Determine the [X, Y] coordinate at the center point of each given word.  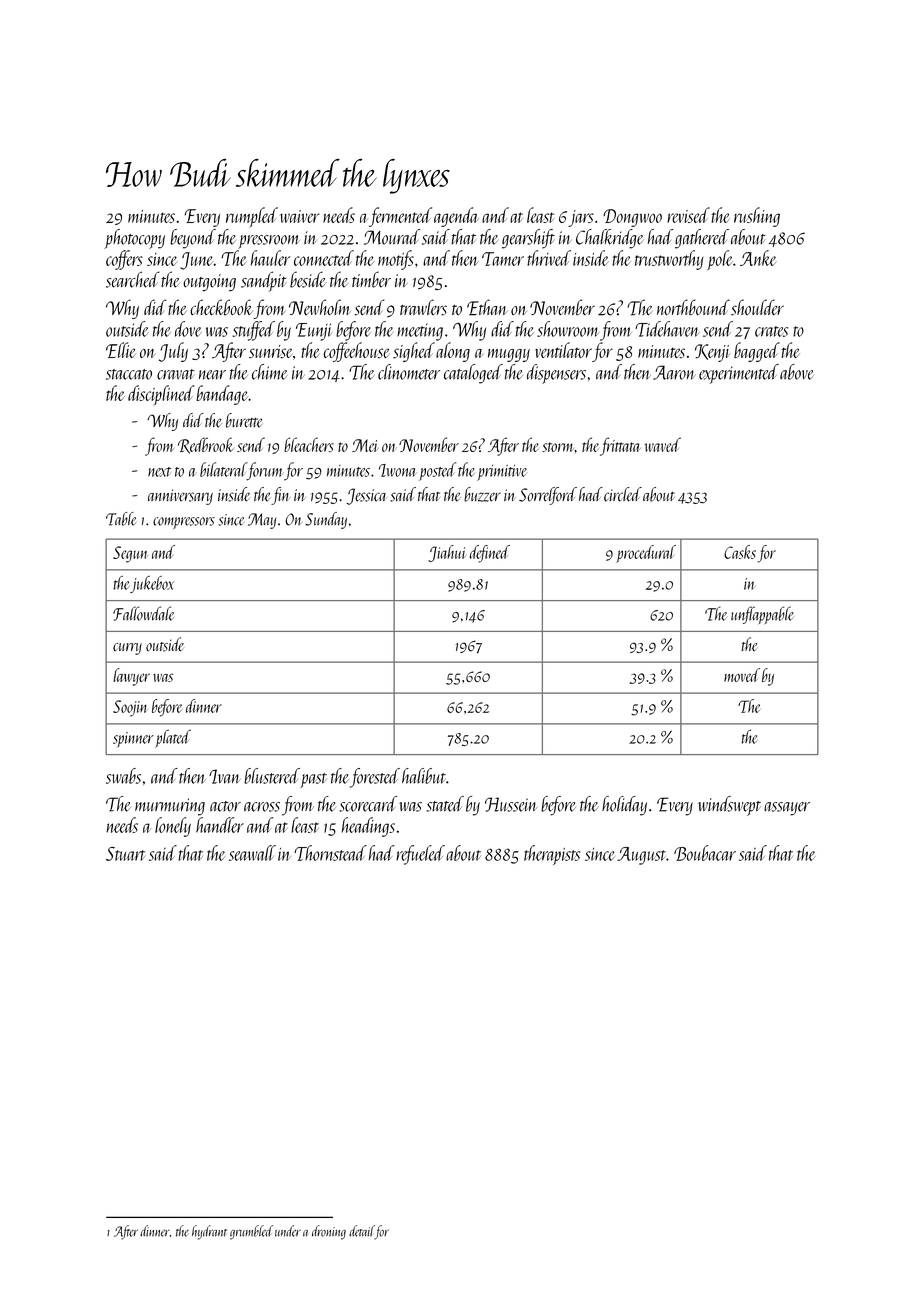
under [288, 1231]
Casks [740, 552]
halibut [424, 776]
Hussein [511, 804]
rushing [757, 217]
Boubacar [705, 853]
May [262, 521]
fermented [400, 217]
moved [742, 675]
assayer [787, 809]
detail [362, 1232]
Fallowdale [143, 613]
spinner [133, 739]
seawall [252, 853]
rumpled [252, 217]
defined [490, 554]
